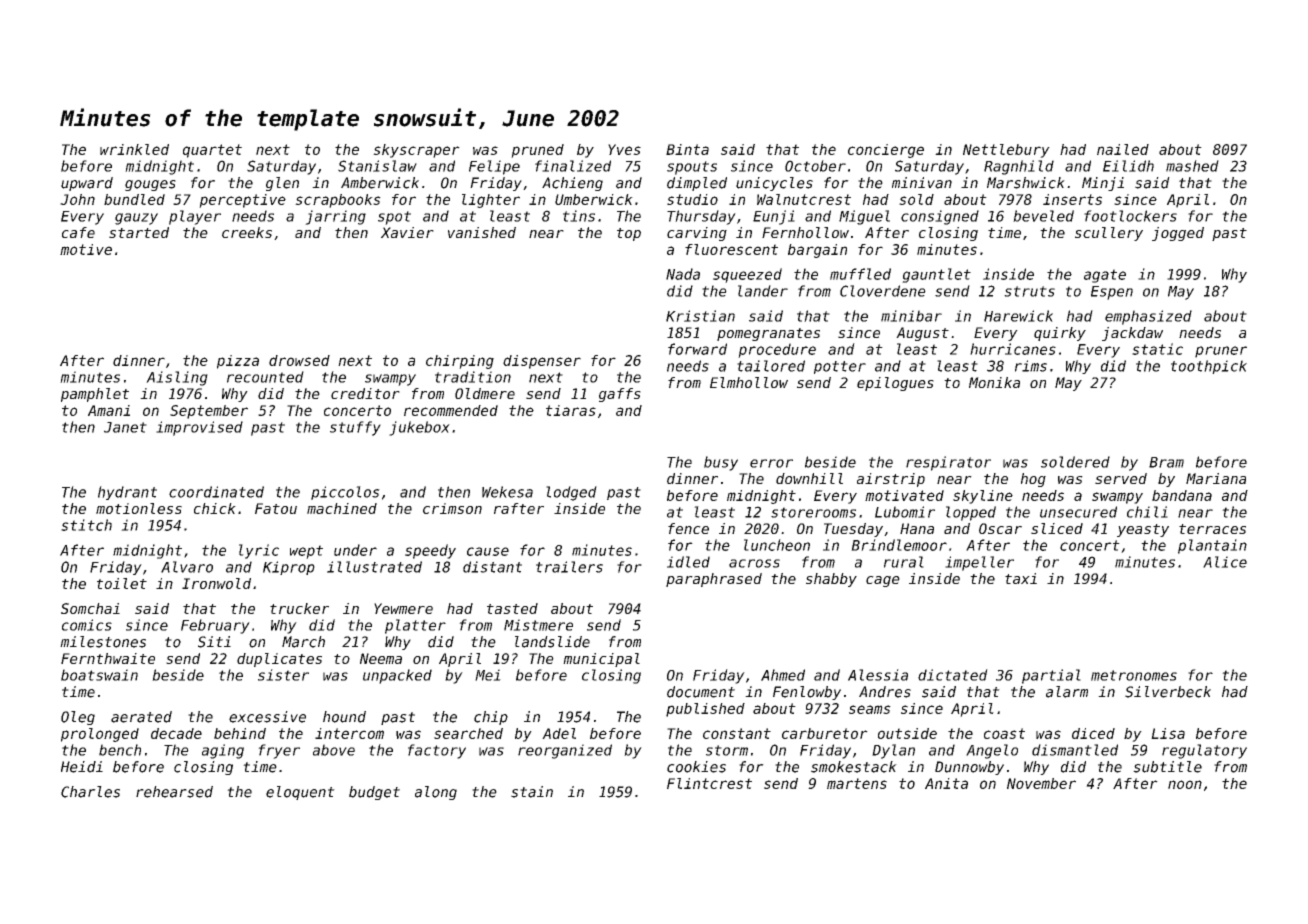 The width and height of the screenshot is (1308, 924). I want to click on dispenser, so click(542, 362).
